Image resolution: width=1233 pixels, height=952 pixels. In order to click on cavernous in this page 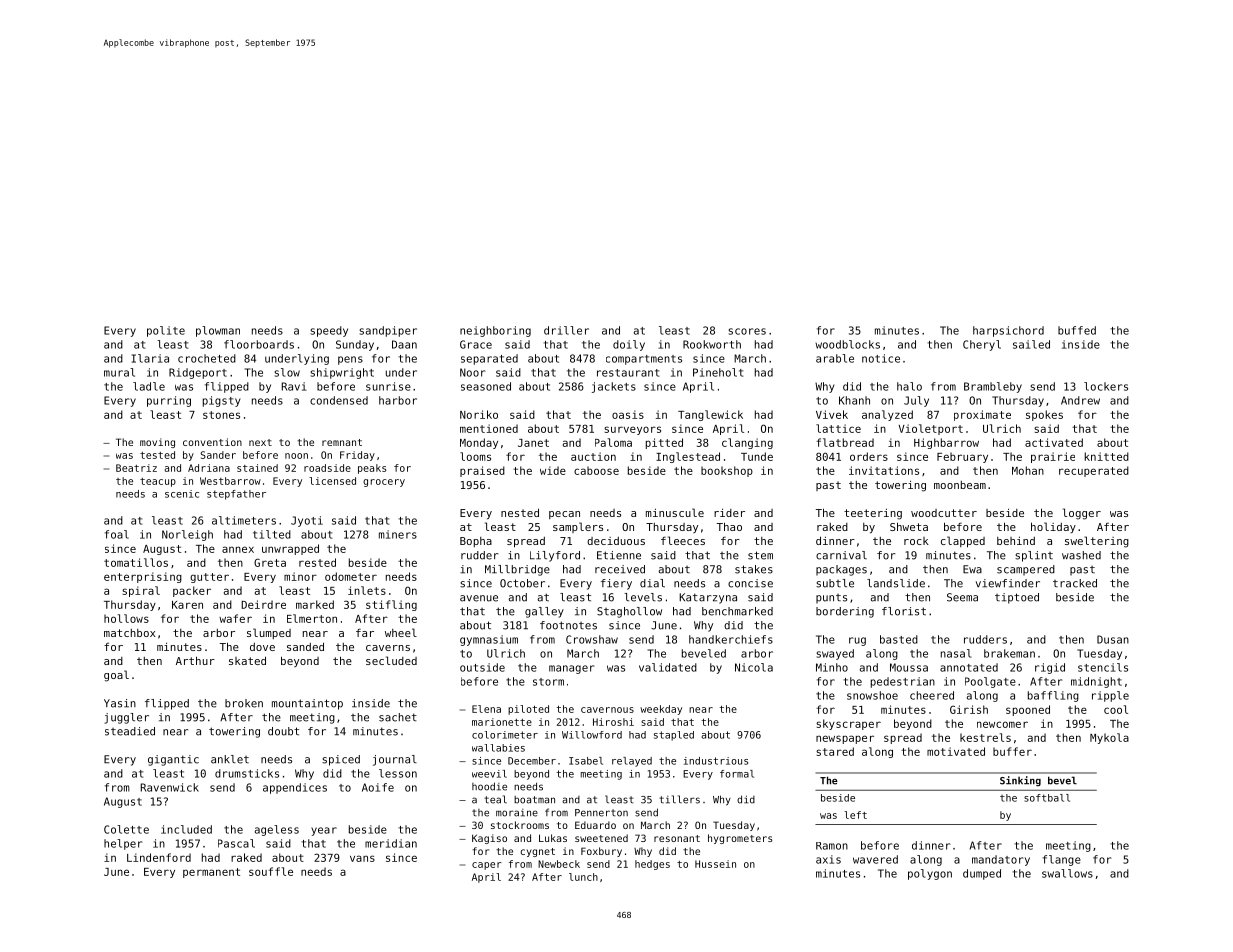, I will do `click(607, 710)`.
